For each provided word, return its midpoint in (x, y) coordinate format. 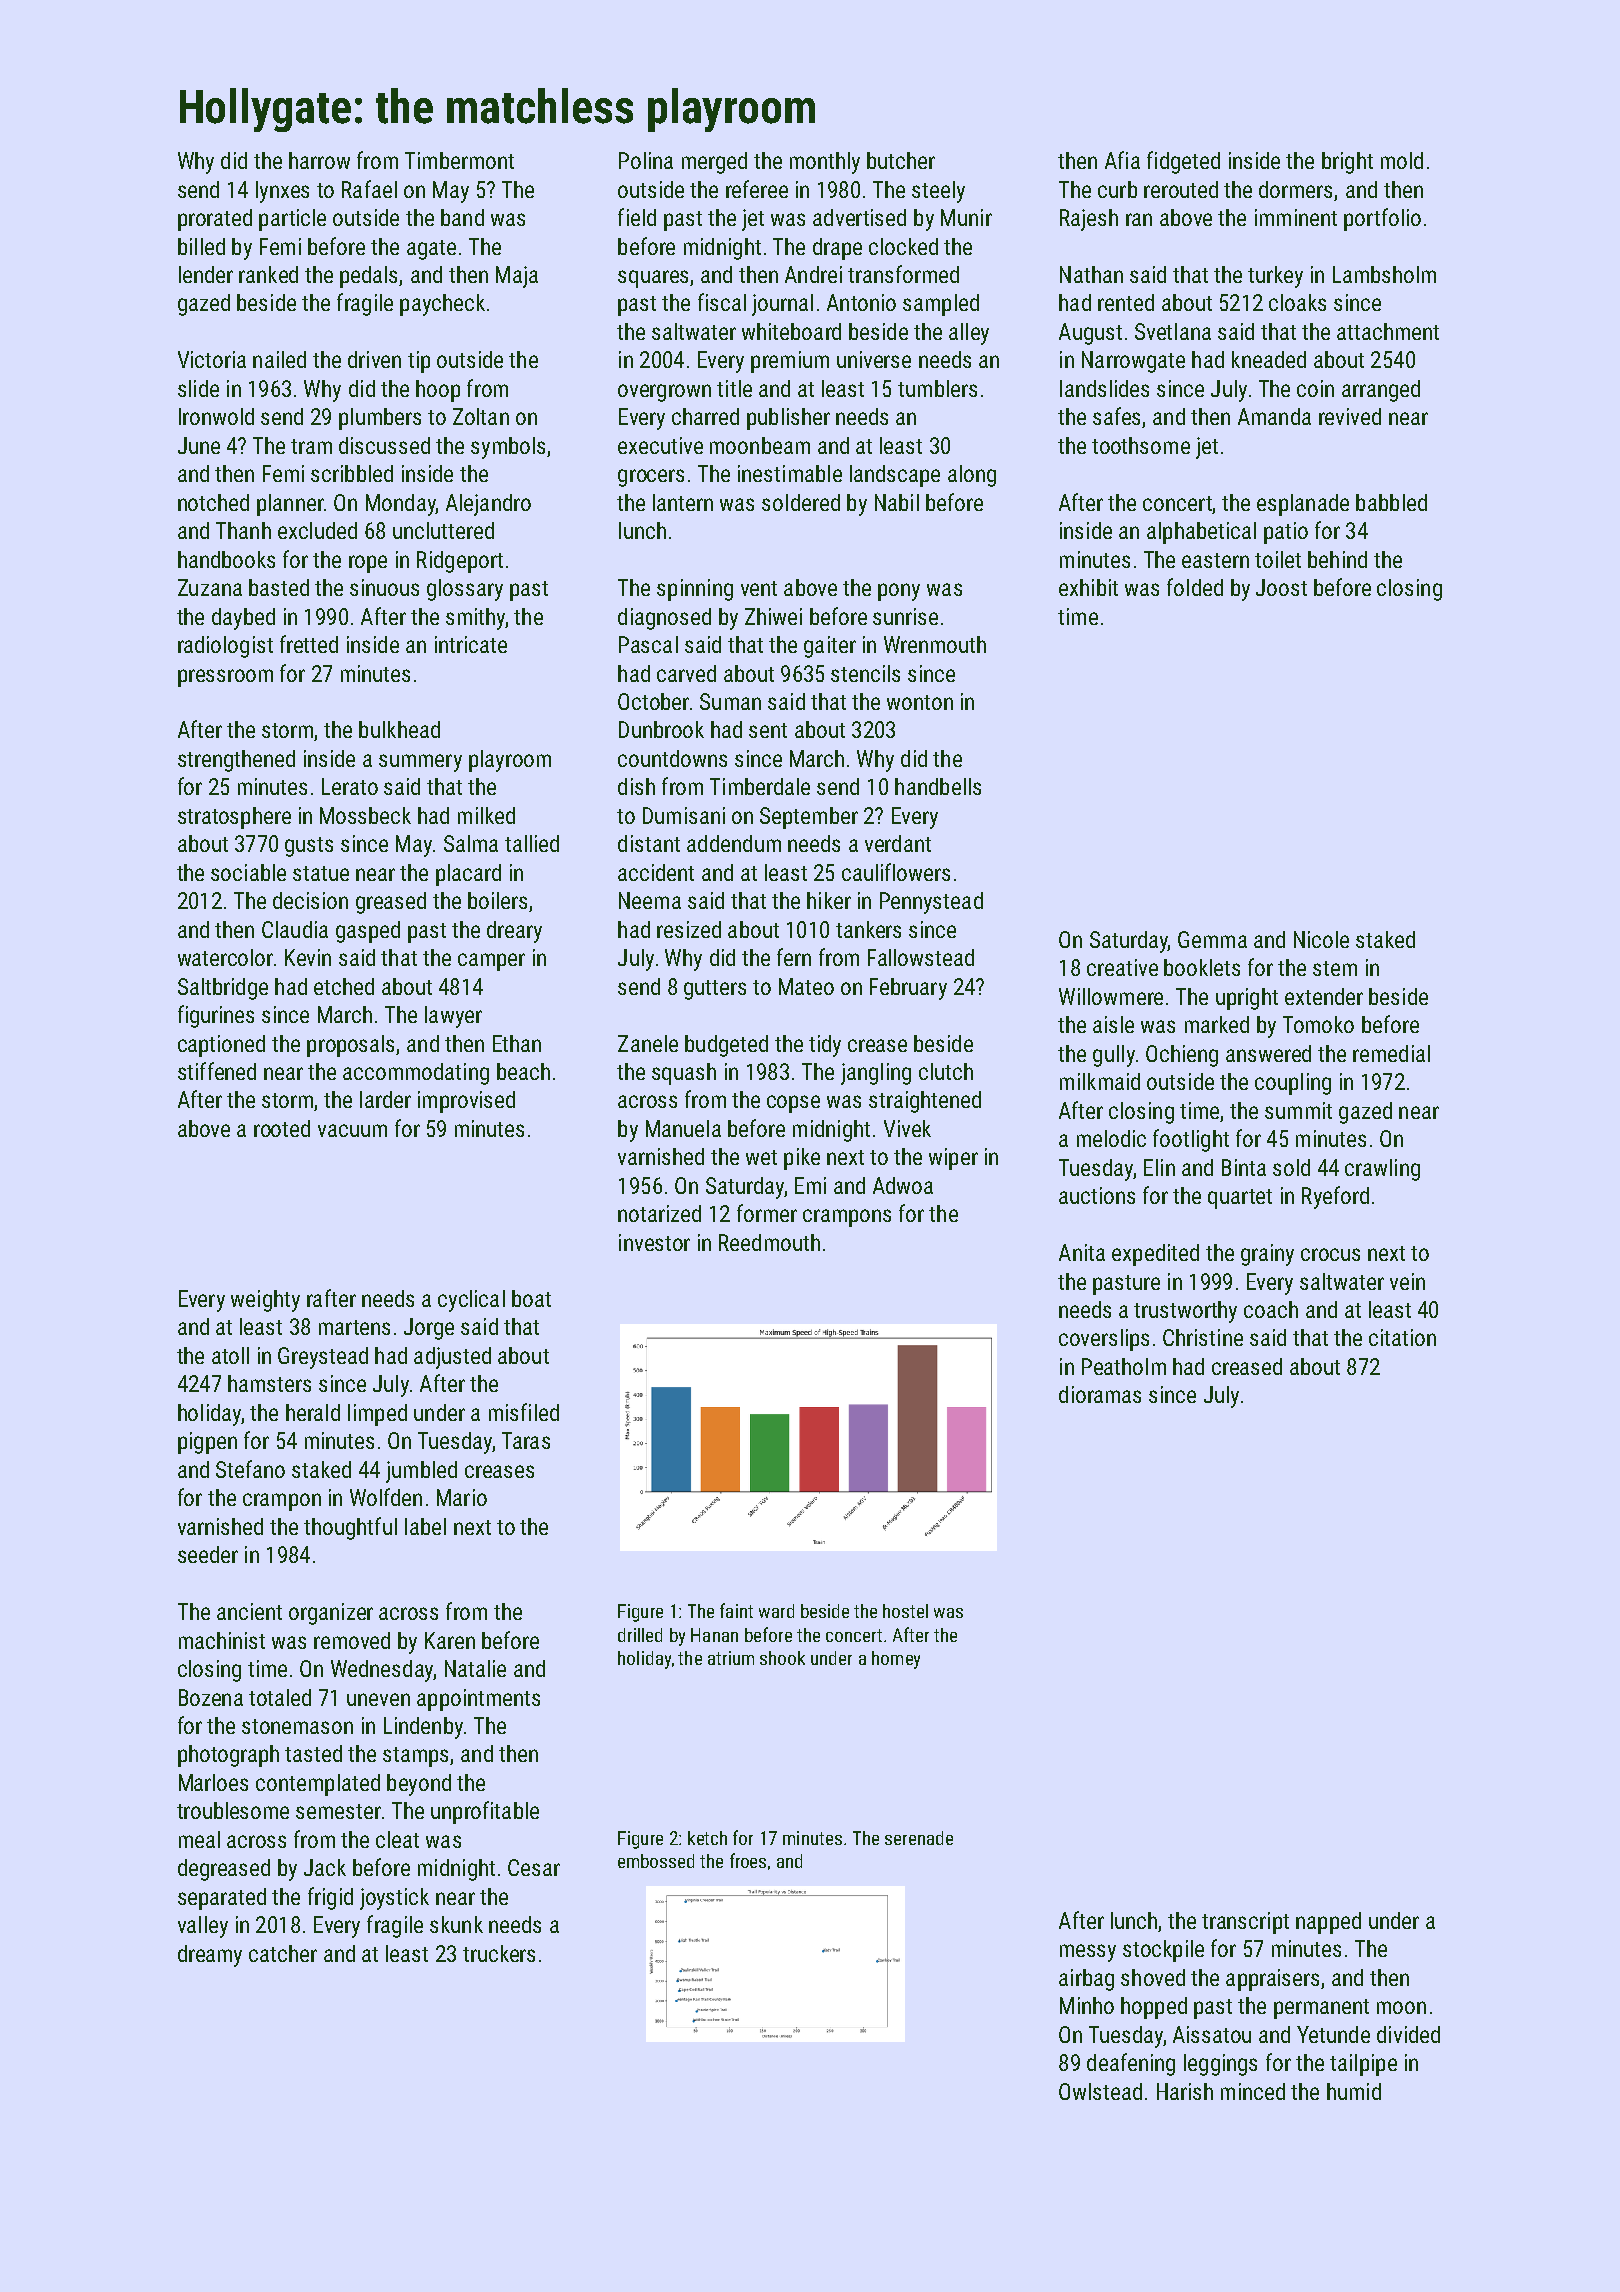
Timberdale (760, 786)
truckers (499, 1953)
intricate (471, 644)
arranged (1381, 391)
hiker (829, 900)
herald (313, 1412)
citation (1402, 1337)
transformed (903, 274)
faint (736, 1610)
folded (1195, 587)
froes (748, 1860)
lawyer (453, 1017)
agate (431, 250)
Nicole (1321, 939)
